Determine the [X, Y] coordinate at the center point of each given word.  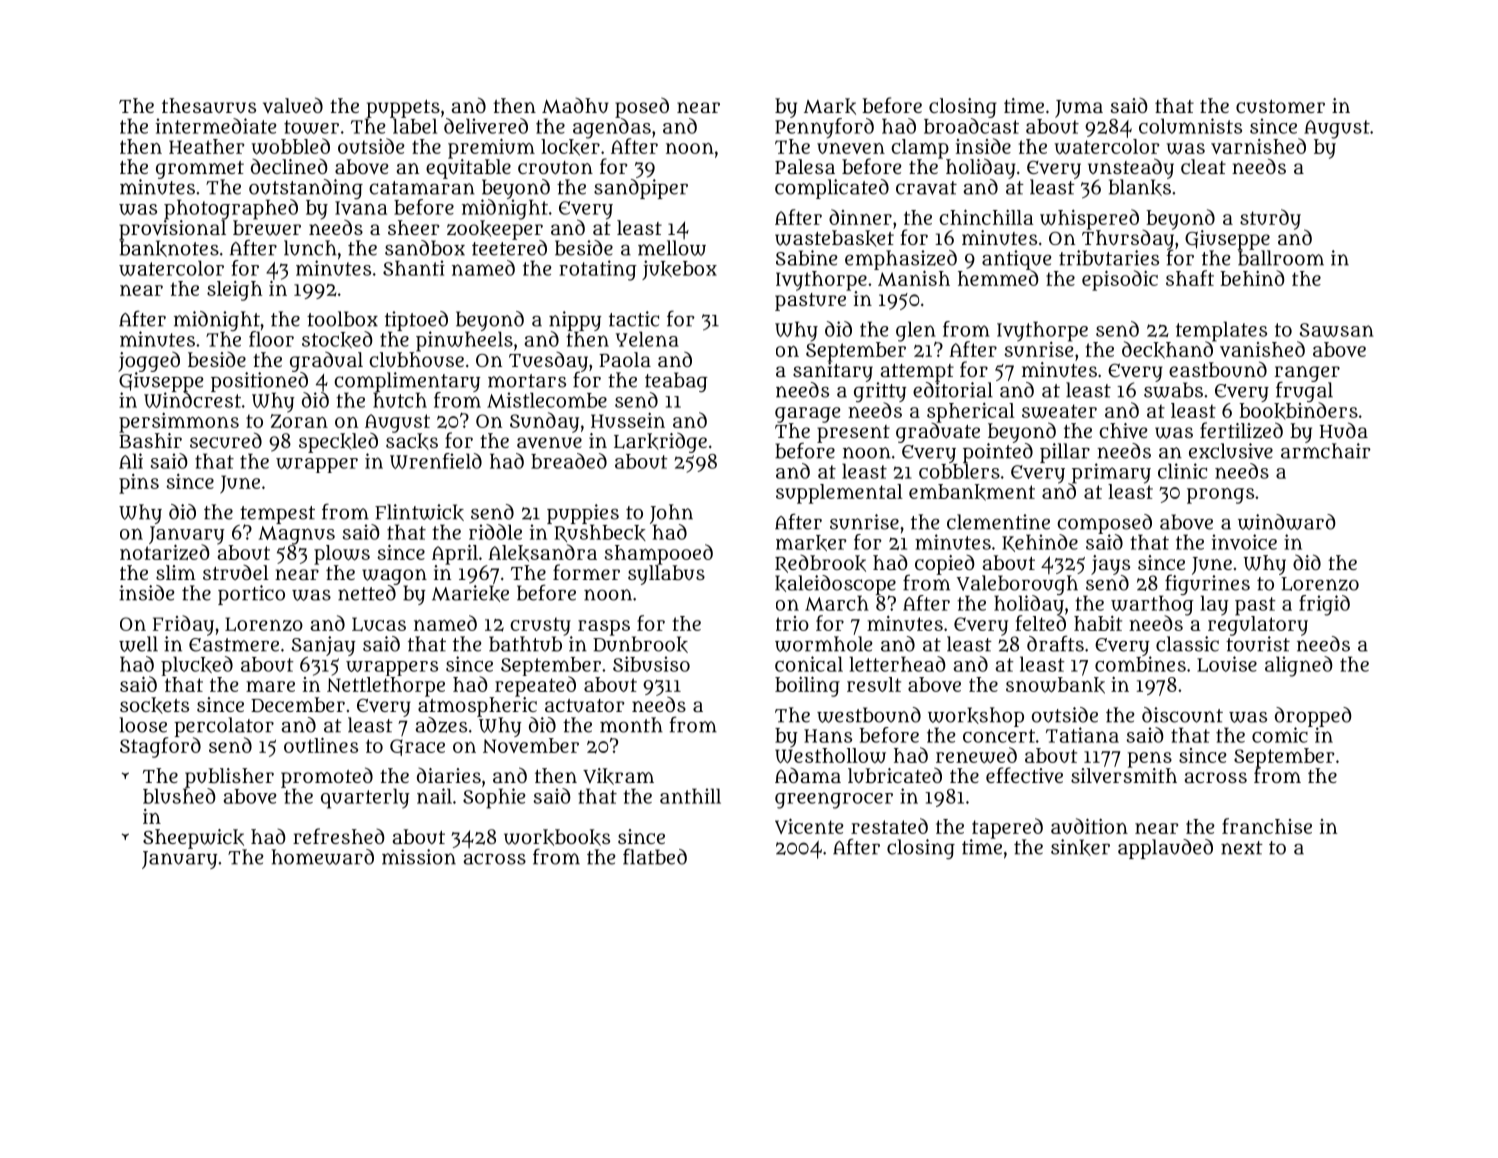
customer [1280, 106]
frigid [1324, 605]
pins [139, 484]
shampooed [658, 554]
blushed [179, 796]
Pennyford [824, 128]
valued [293, 105]
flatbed [655, 857]
